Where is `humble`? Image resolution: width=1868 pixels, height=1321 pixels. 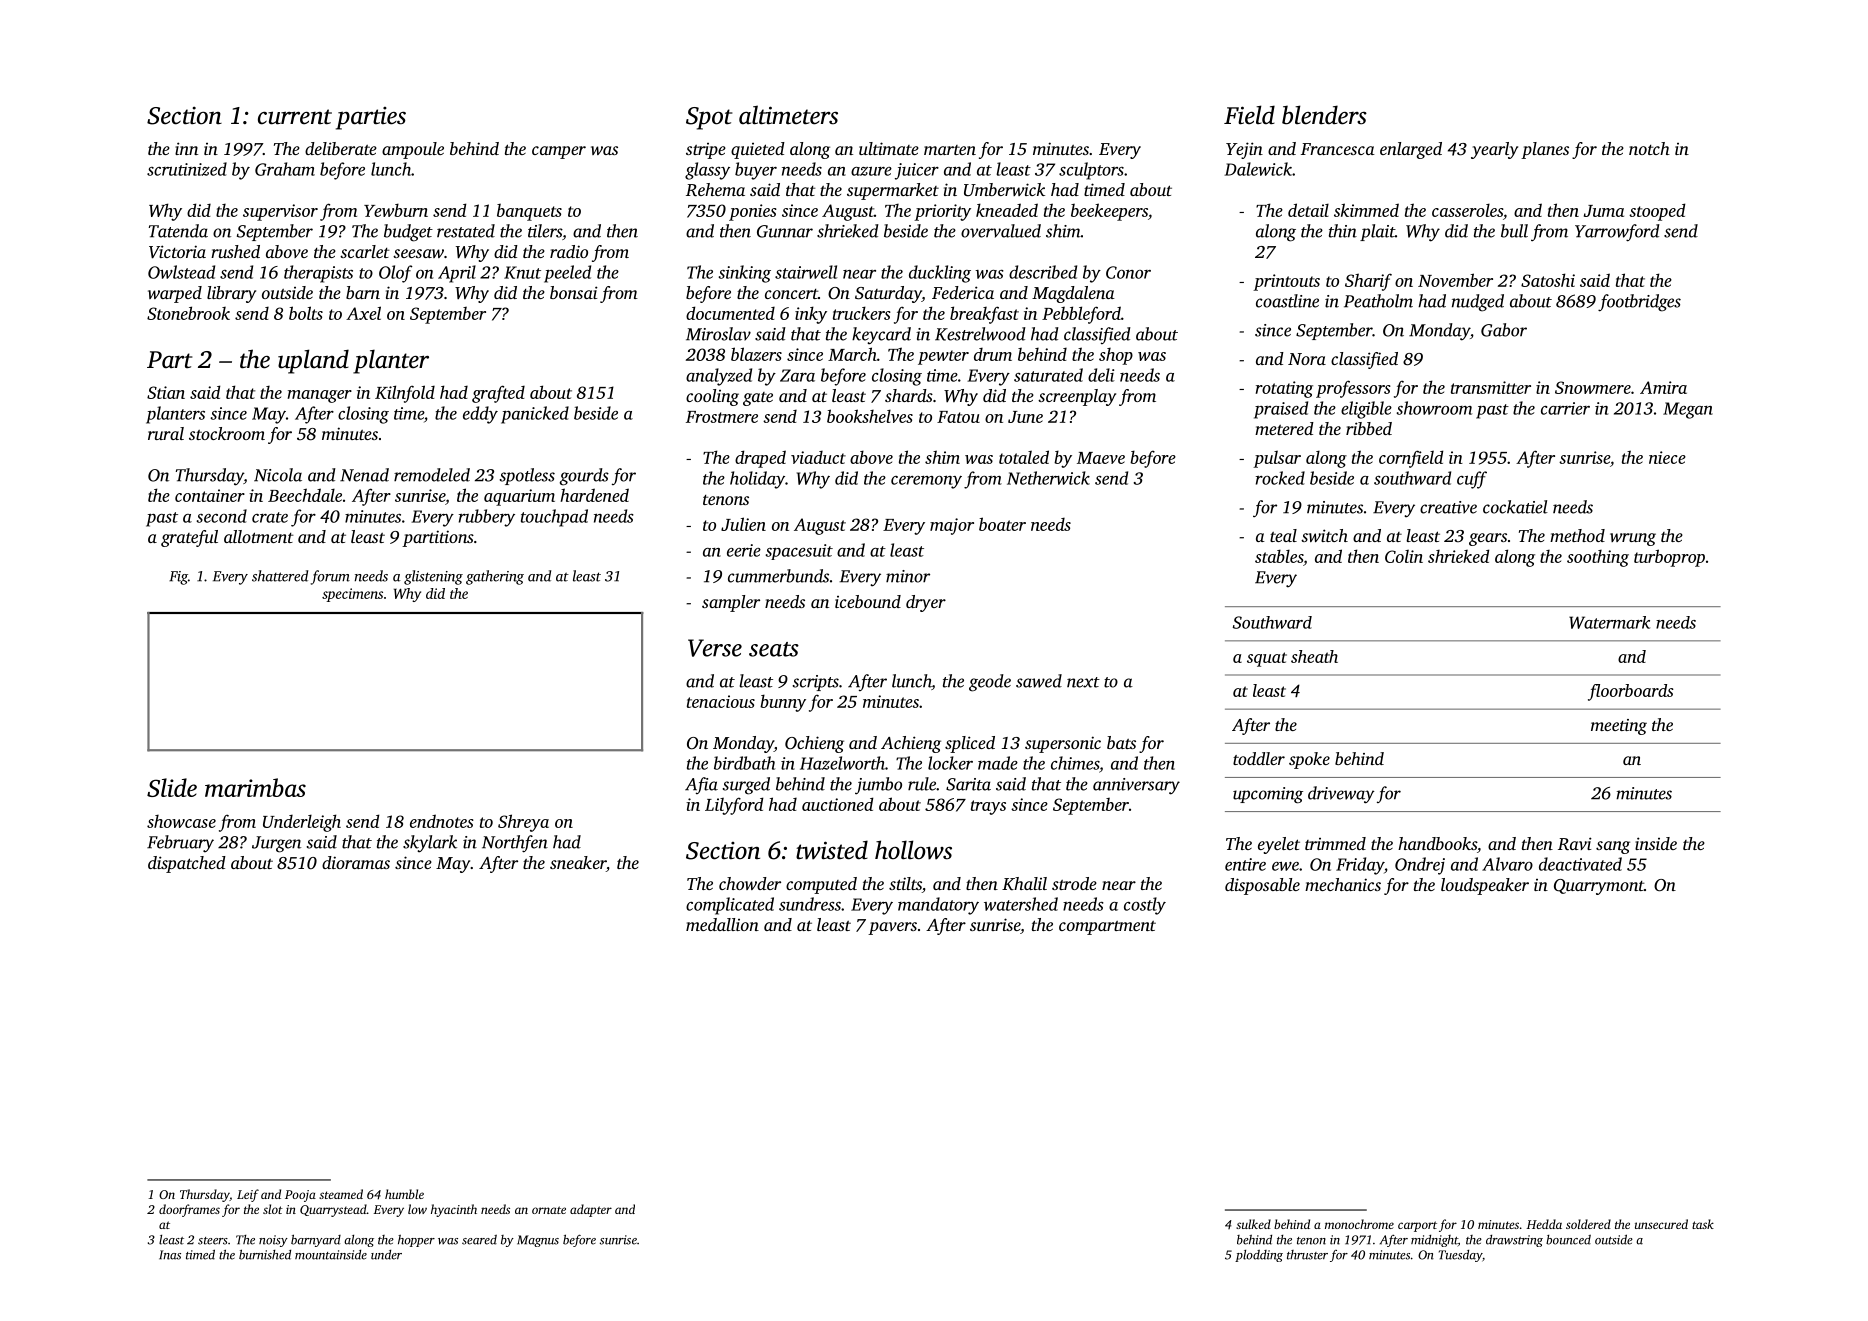 humble is located at coordinates (404, 1194).
